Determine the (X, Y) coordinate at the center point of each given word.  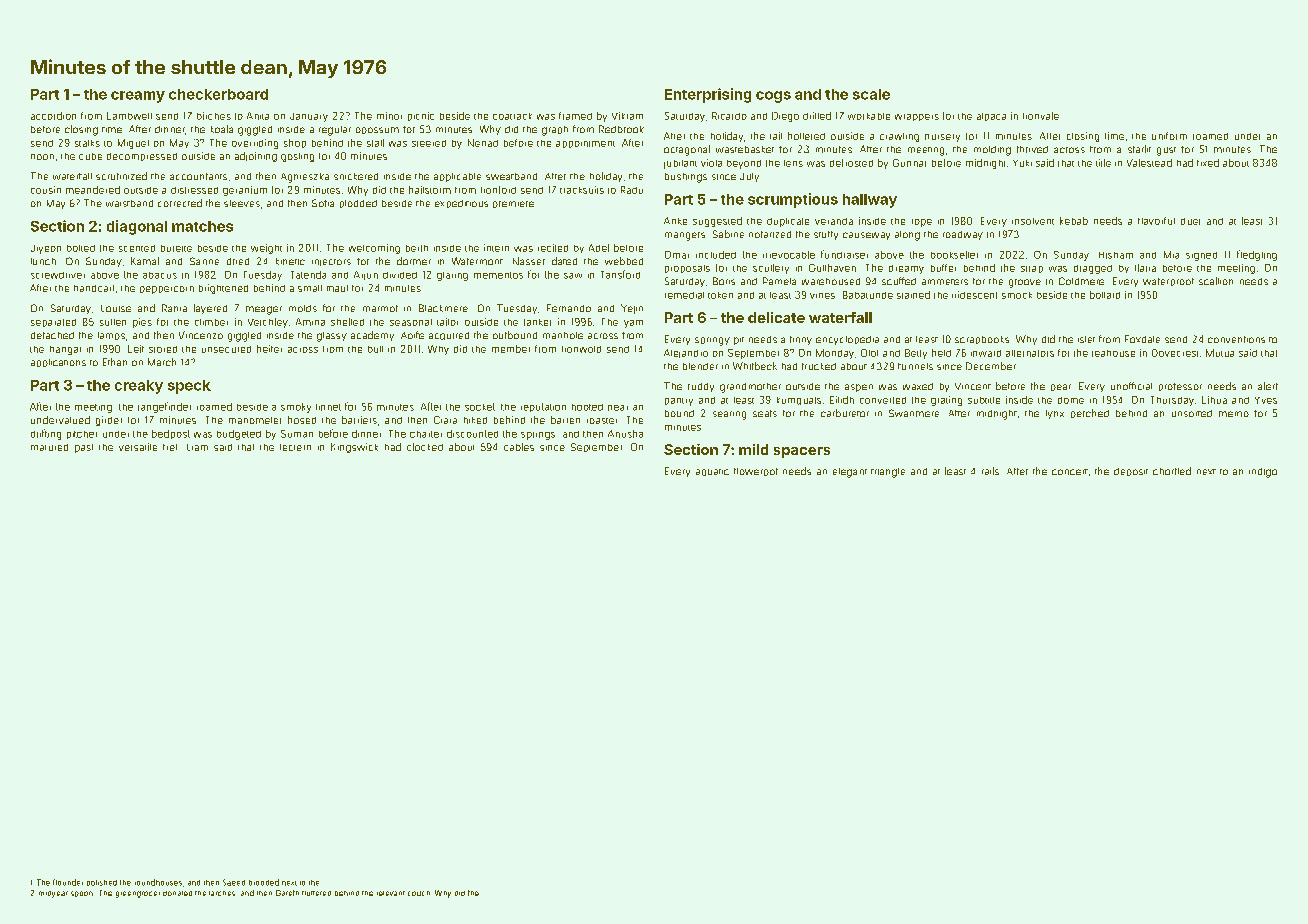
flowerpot (756, 472)
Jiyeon (46, 249)
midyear (53, 894)
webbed (624, 261)
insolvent (1033, 221)
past (84, 448)
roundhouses (158, 882)
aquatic (712, 472)
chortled (1172, 471)
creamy (138, 97)
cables (519, 447)
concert (1070, 472)
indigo (1263, 473)
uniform (1169, 136)
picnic (421, 116)
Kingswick (354, 448)
